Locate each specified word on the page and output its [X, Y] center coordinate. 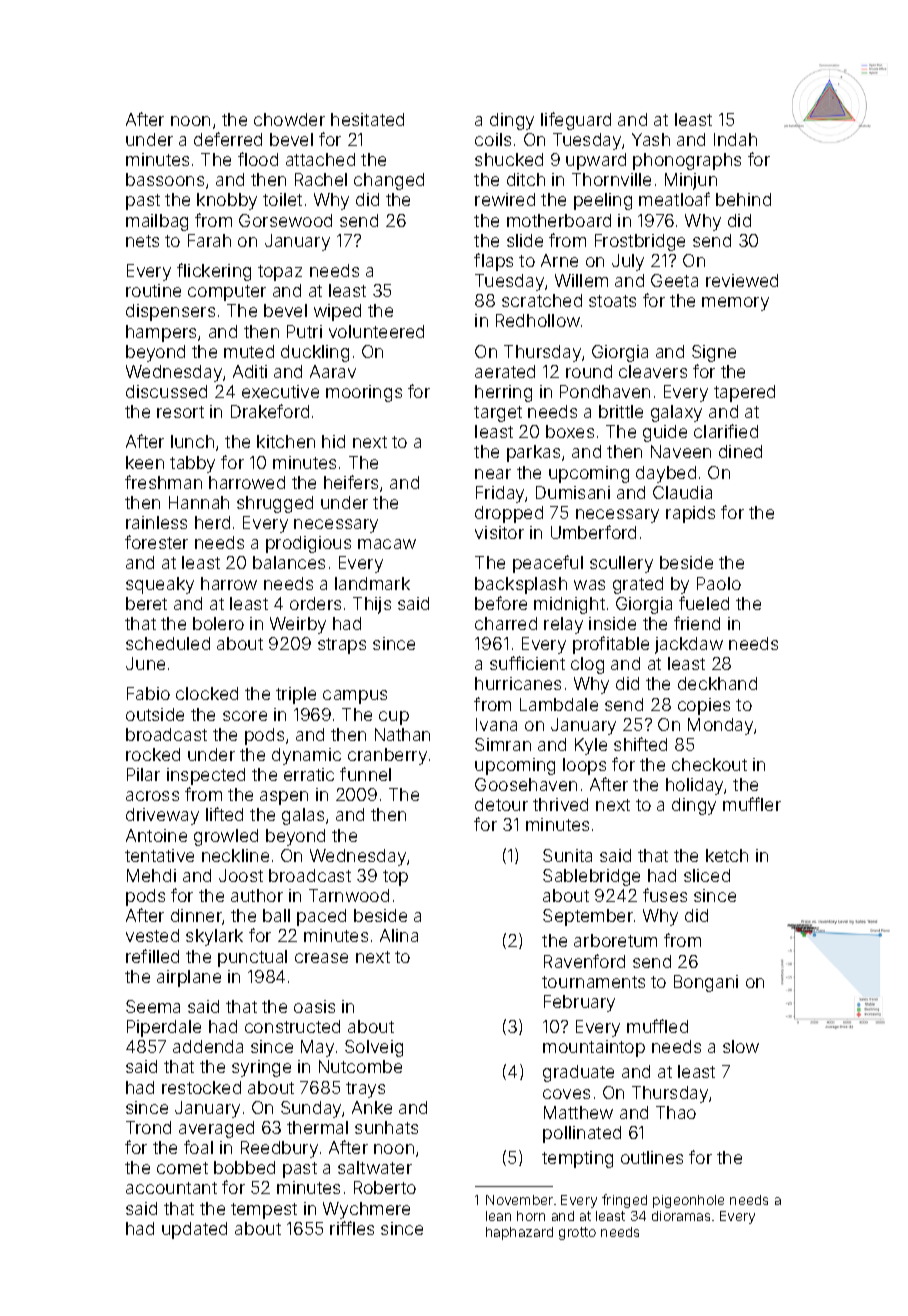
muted [249, 351]
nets [142, 241]
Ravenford [584, 961]
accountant [171, 1188]
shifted [640, 744]
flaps [493, 262]
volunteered [376, 331]
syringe [261, 1068]
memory [735, 304]
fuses [665, 895]
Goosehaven [526, 784]
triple [296, 695]
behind [743, 199]
